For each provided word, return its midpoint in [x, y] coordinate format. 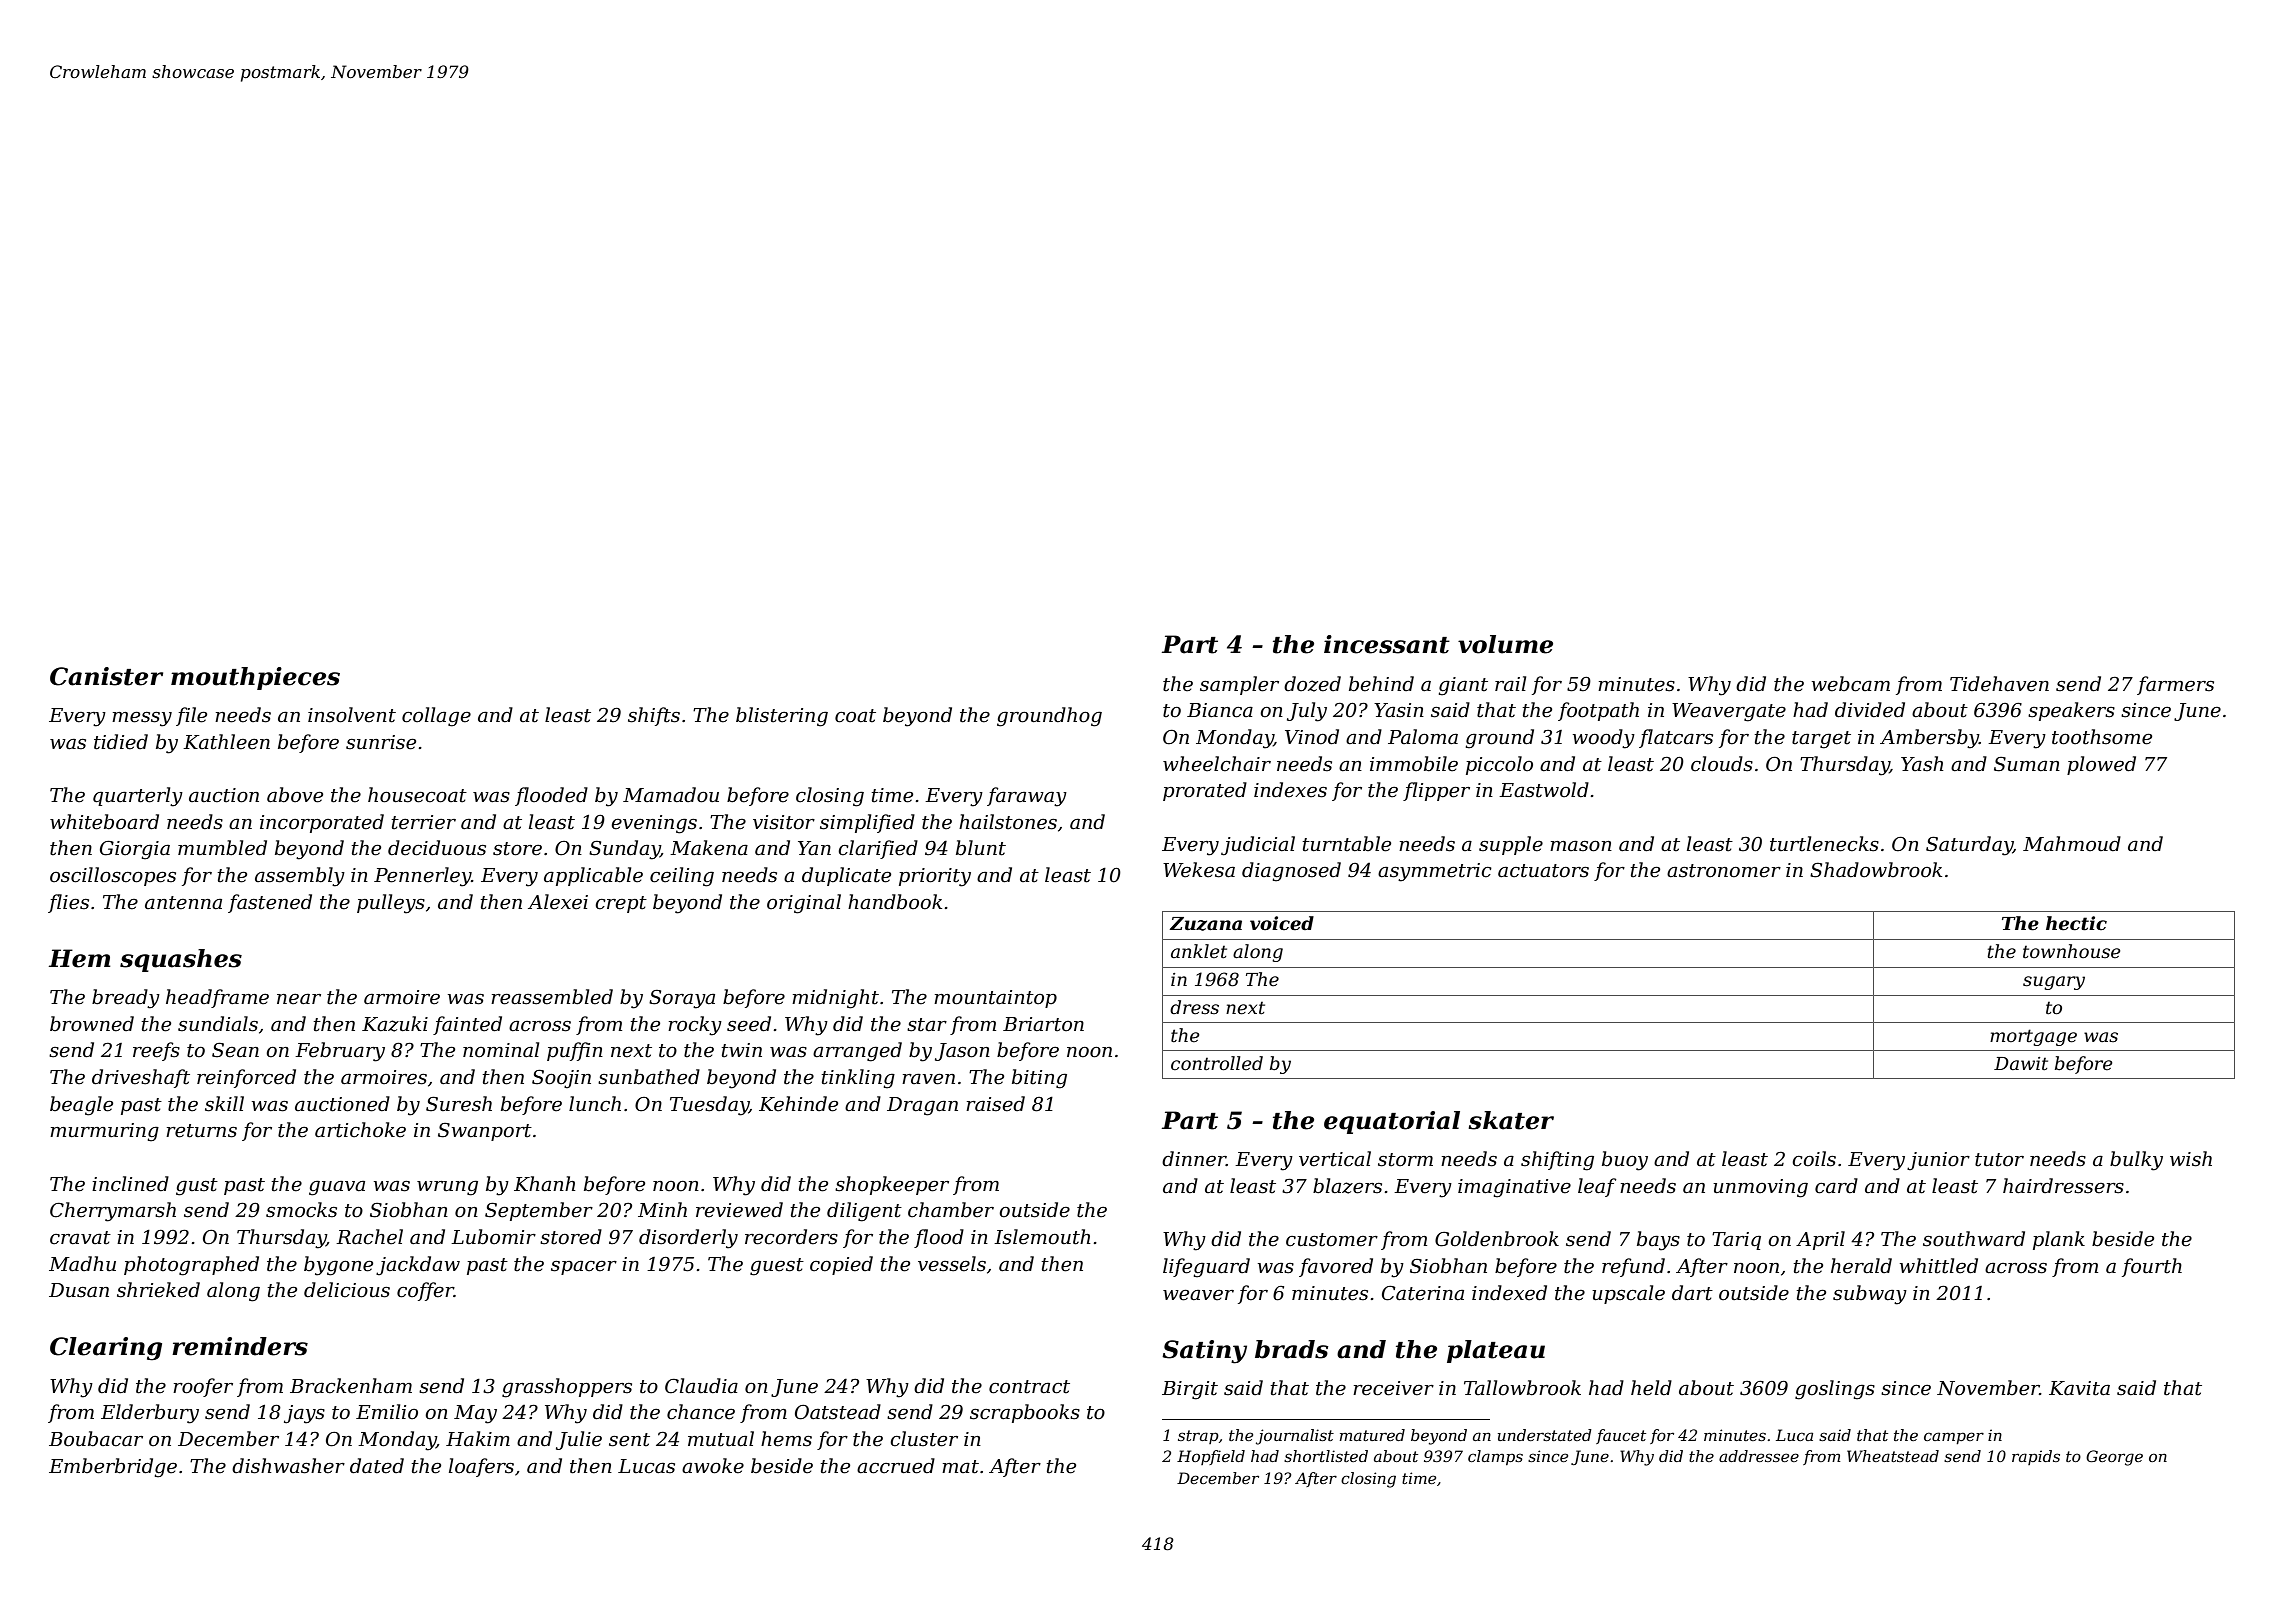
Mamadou [671, 795]
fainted [467, 1025]
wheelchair [1217, 764]
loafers [481, 1467]
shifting [1557, 1161]
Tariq [1736, 1241]
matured [1372, 1435]
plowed [2101, 765]
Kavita [2079, 1388]
